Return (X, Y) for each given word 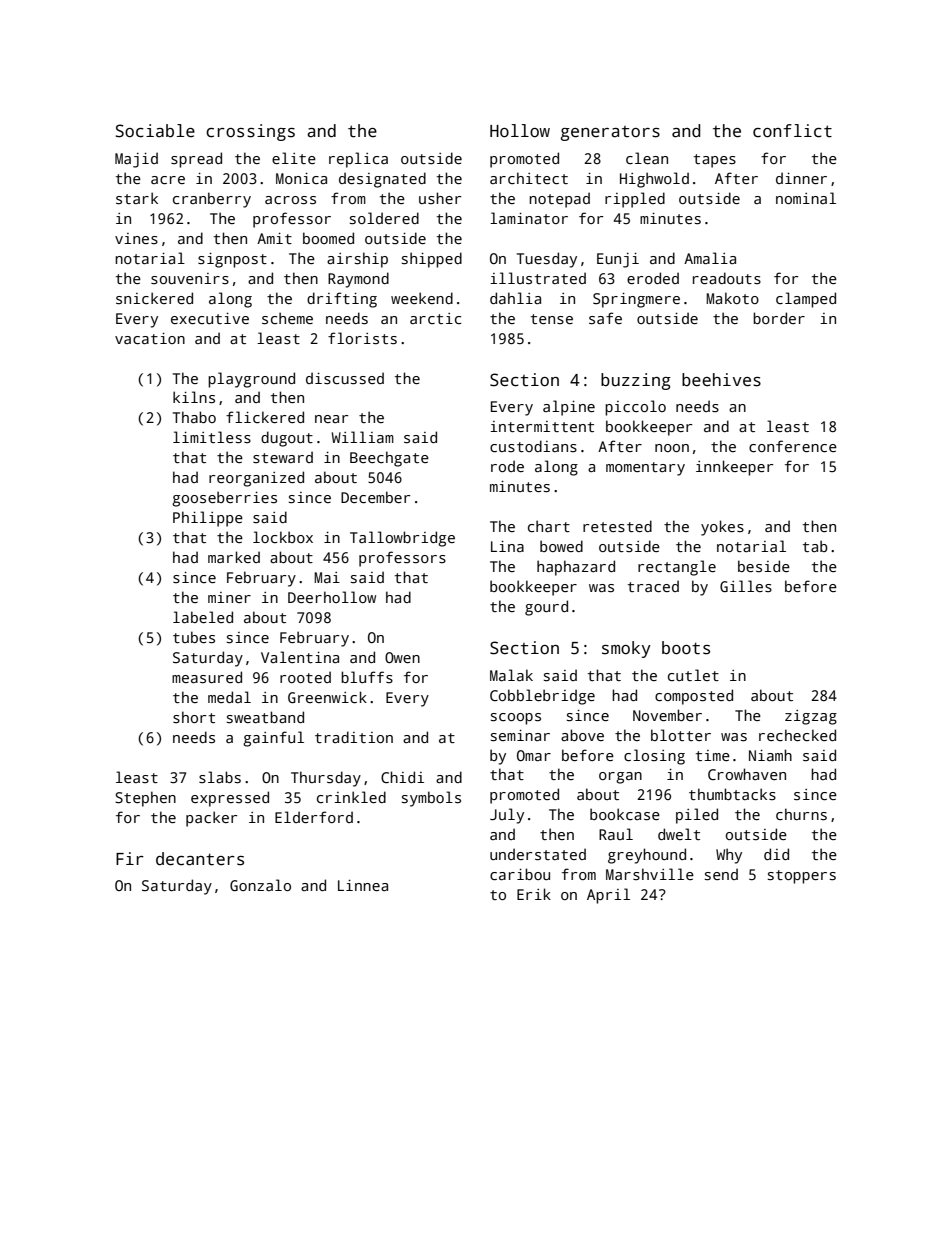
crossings (250, 132)
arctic (435, 318)
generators (610, 133)
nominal (806, 198)
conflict (792, 131)
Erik (534, 894)
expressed (230, 799)
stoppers (802, 877)
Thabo (194, 417)
